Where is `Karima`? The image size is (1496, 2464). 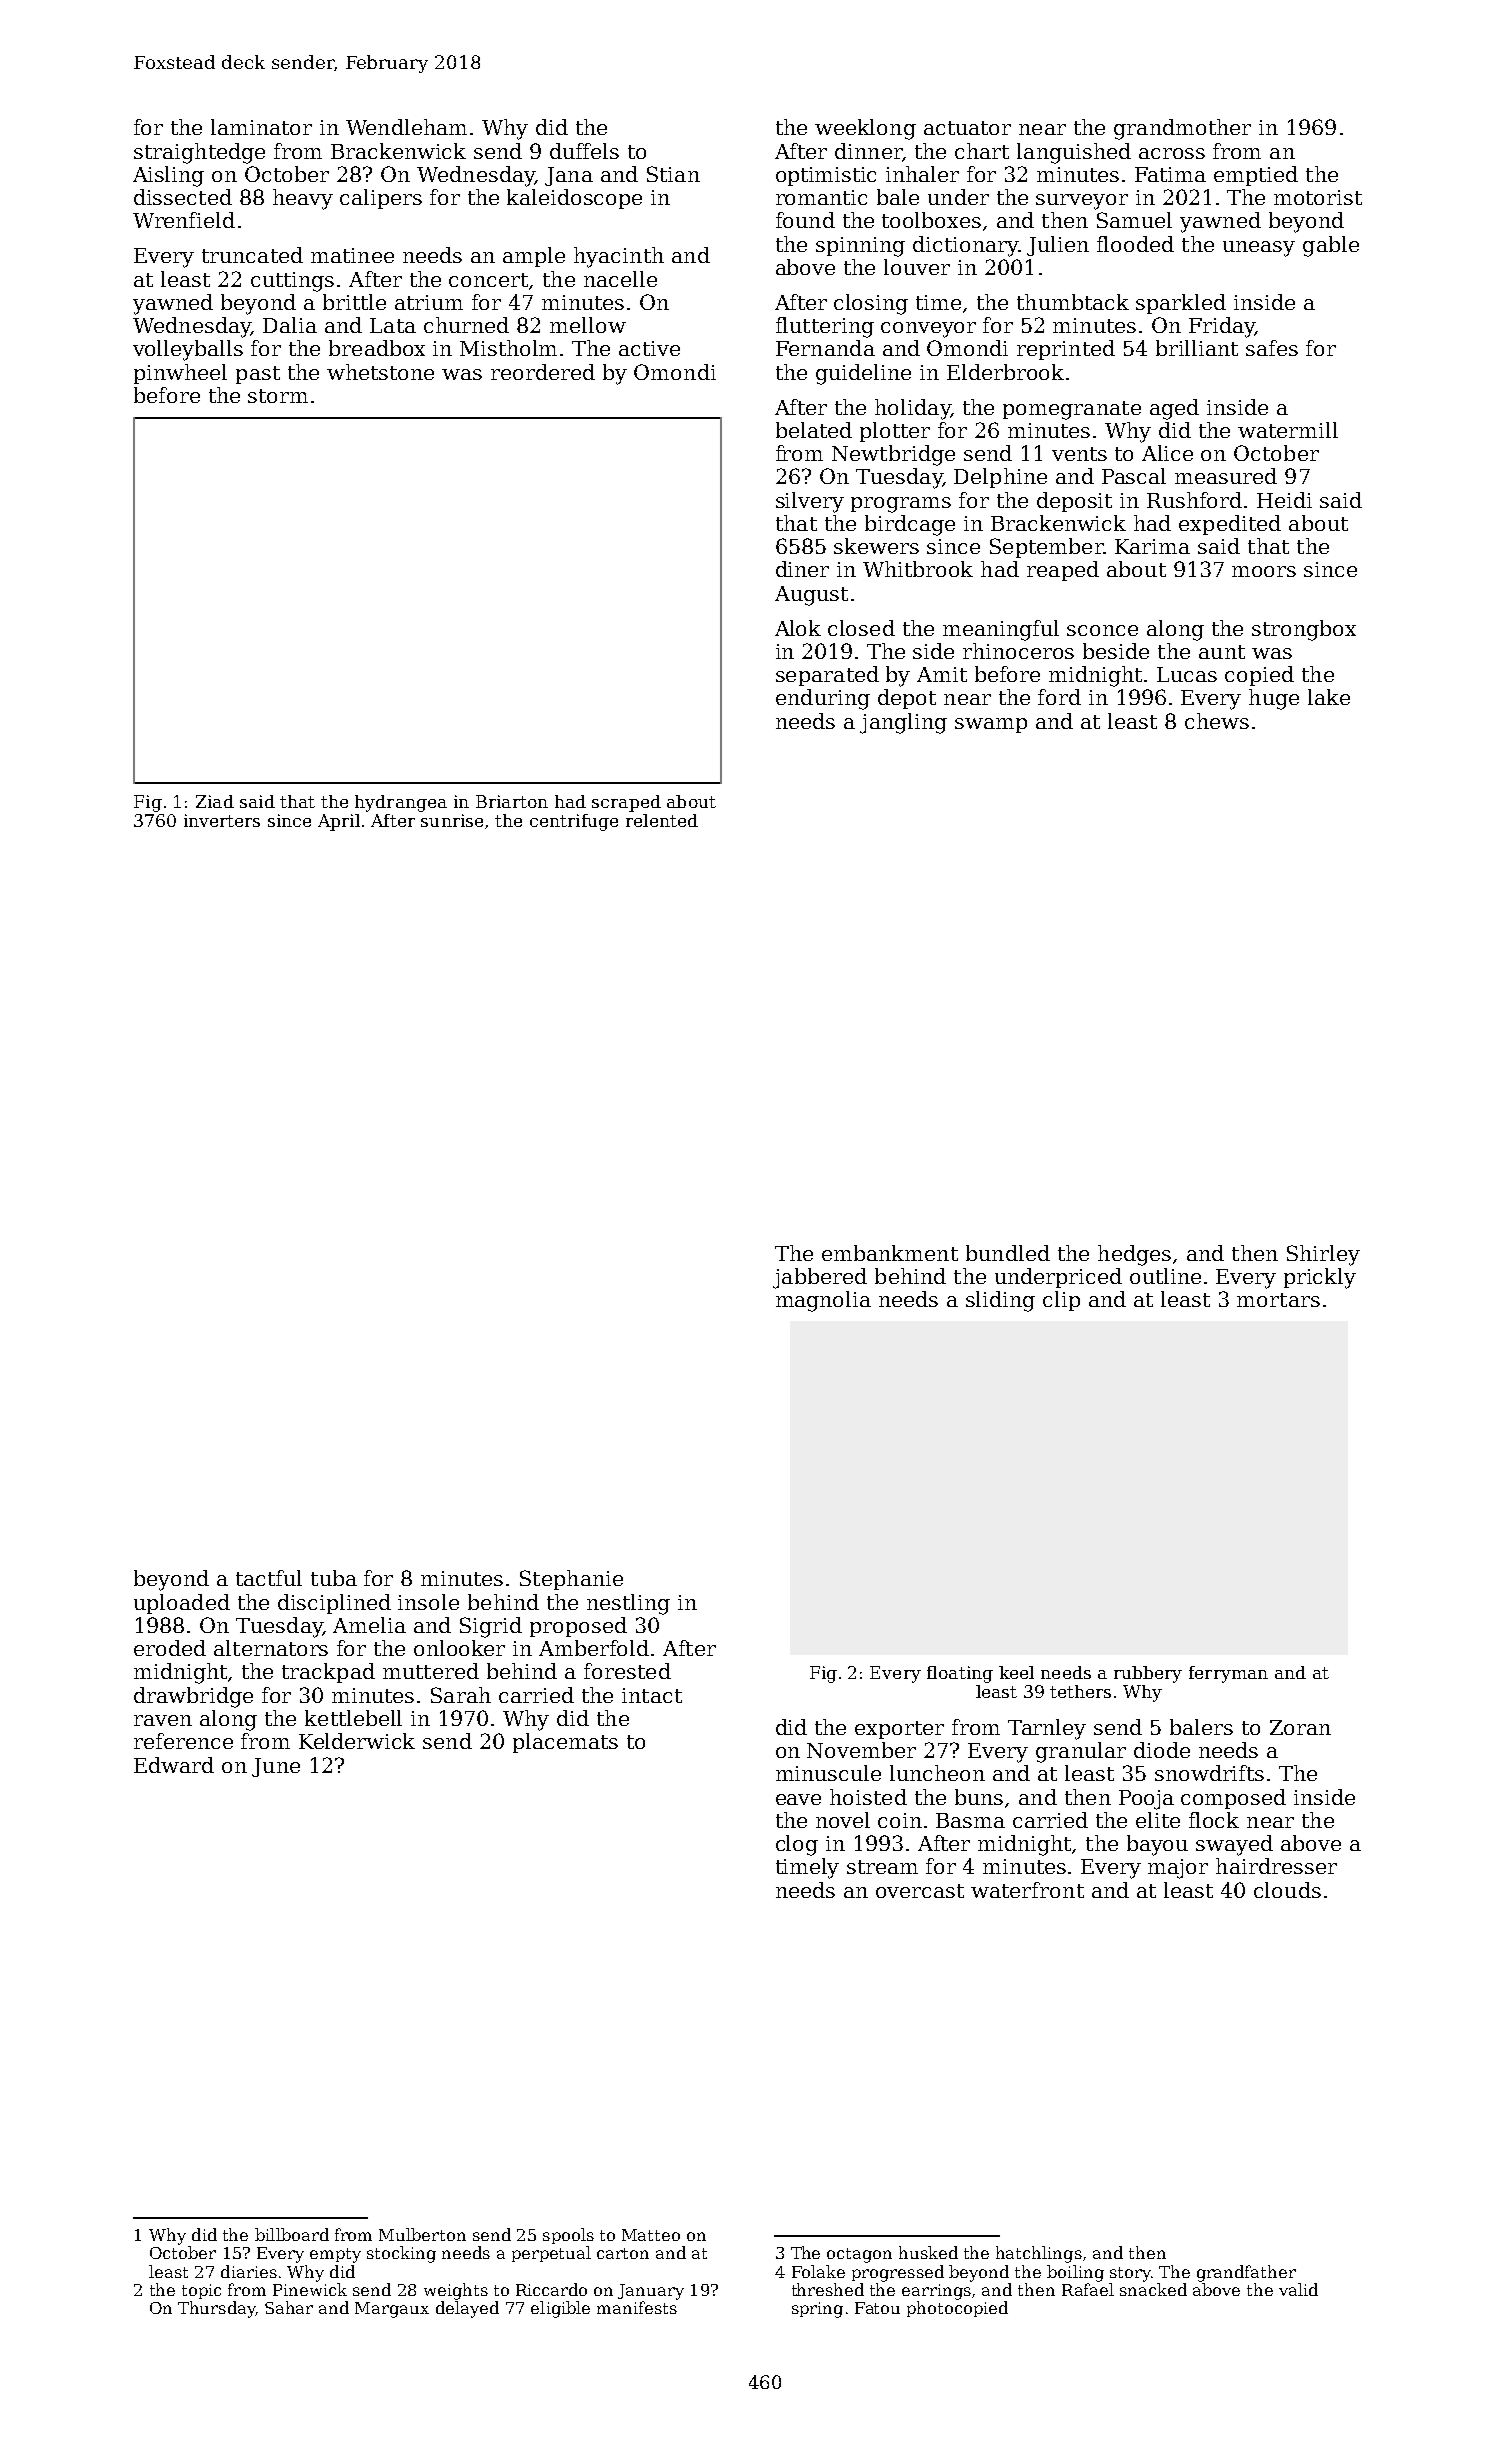 Karima is located at coordinates (1152, 546).
